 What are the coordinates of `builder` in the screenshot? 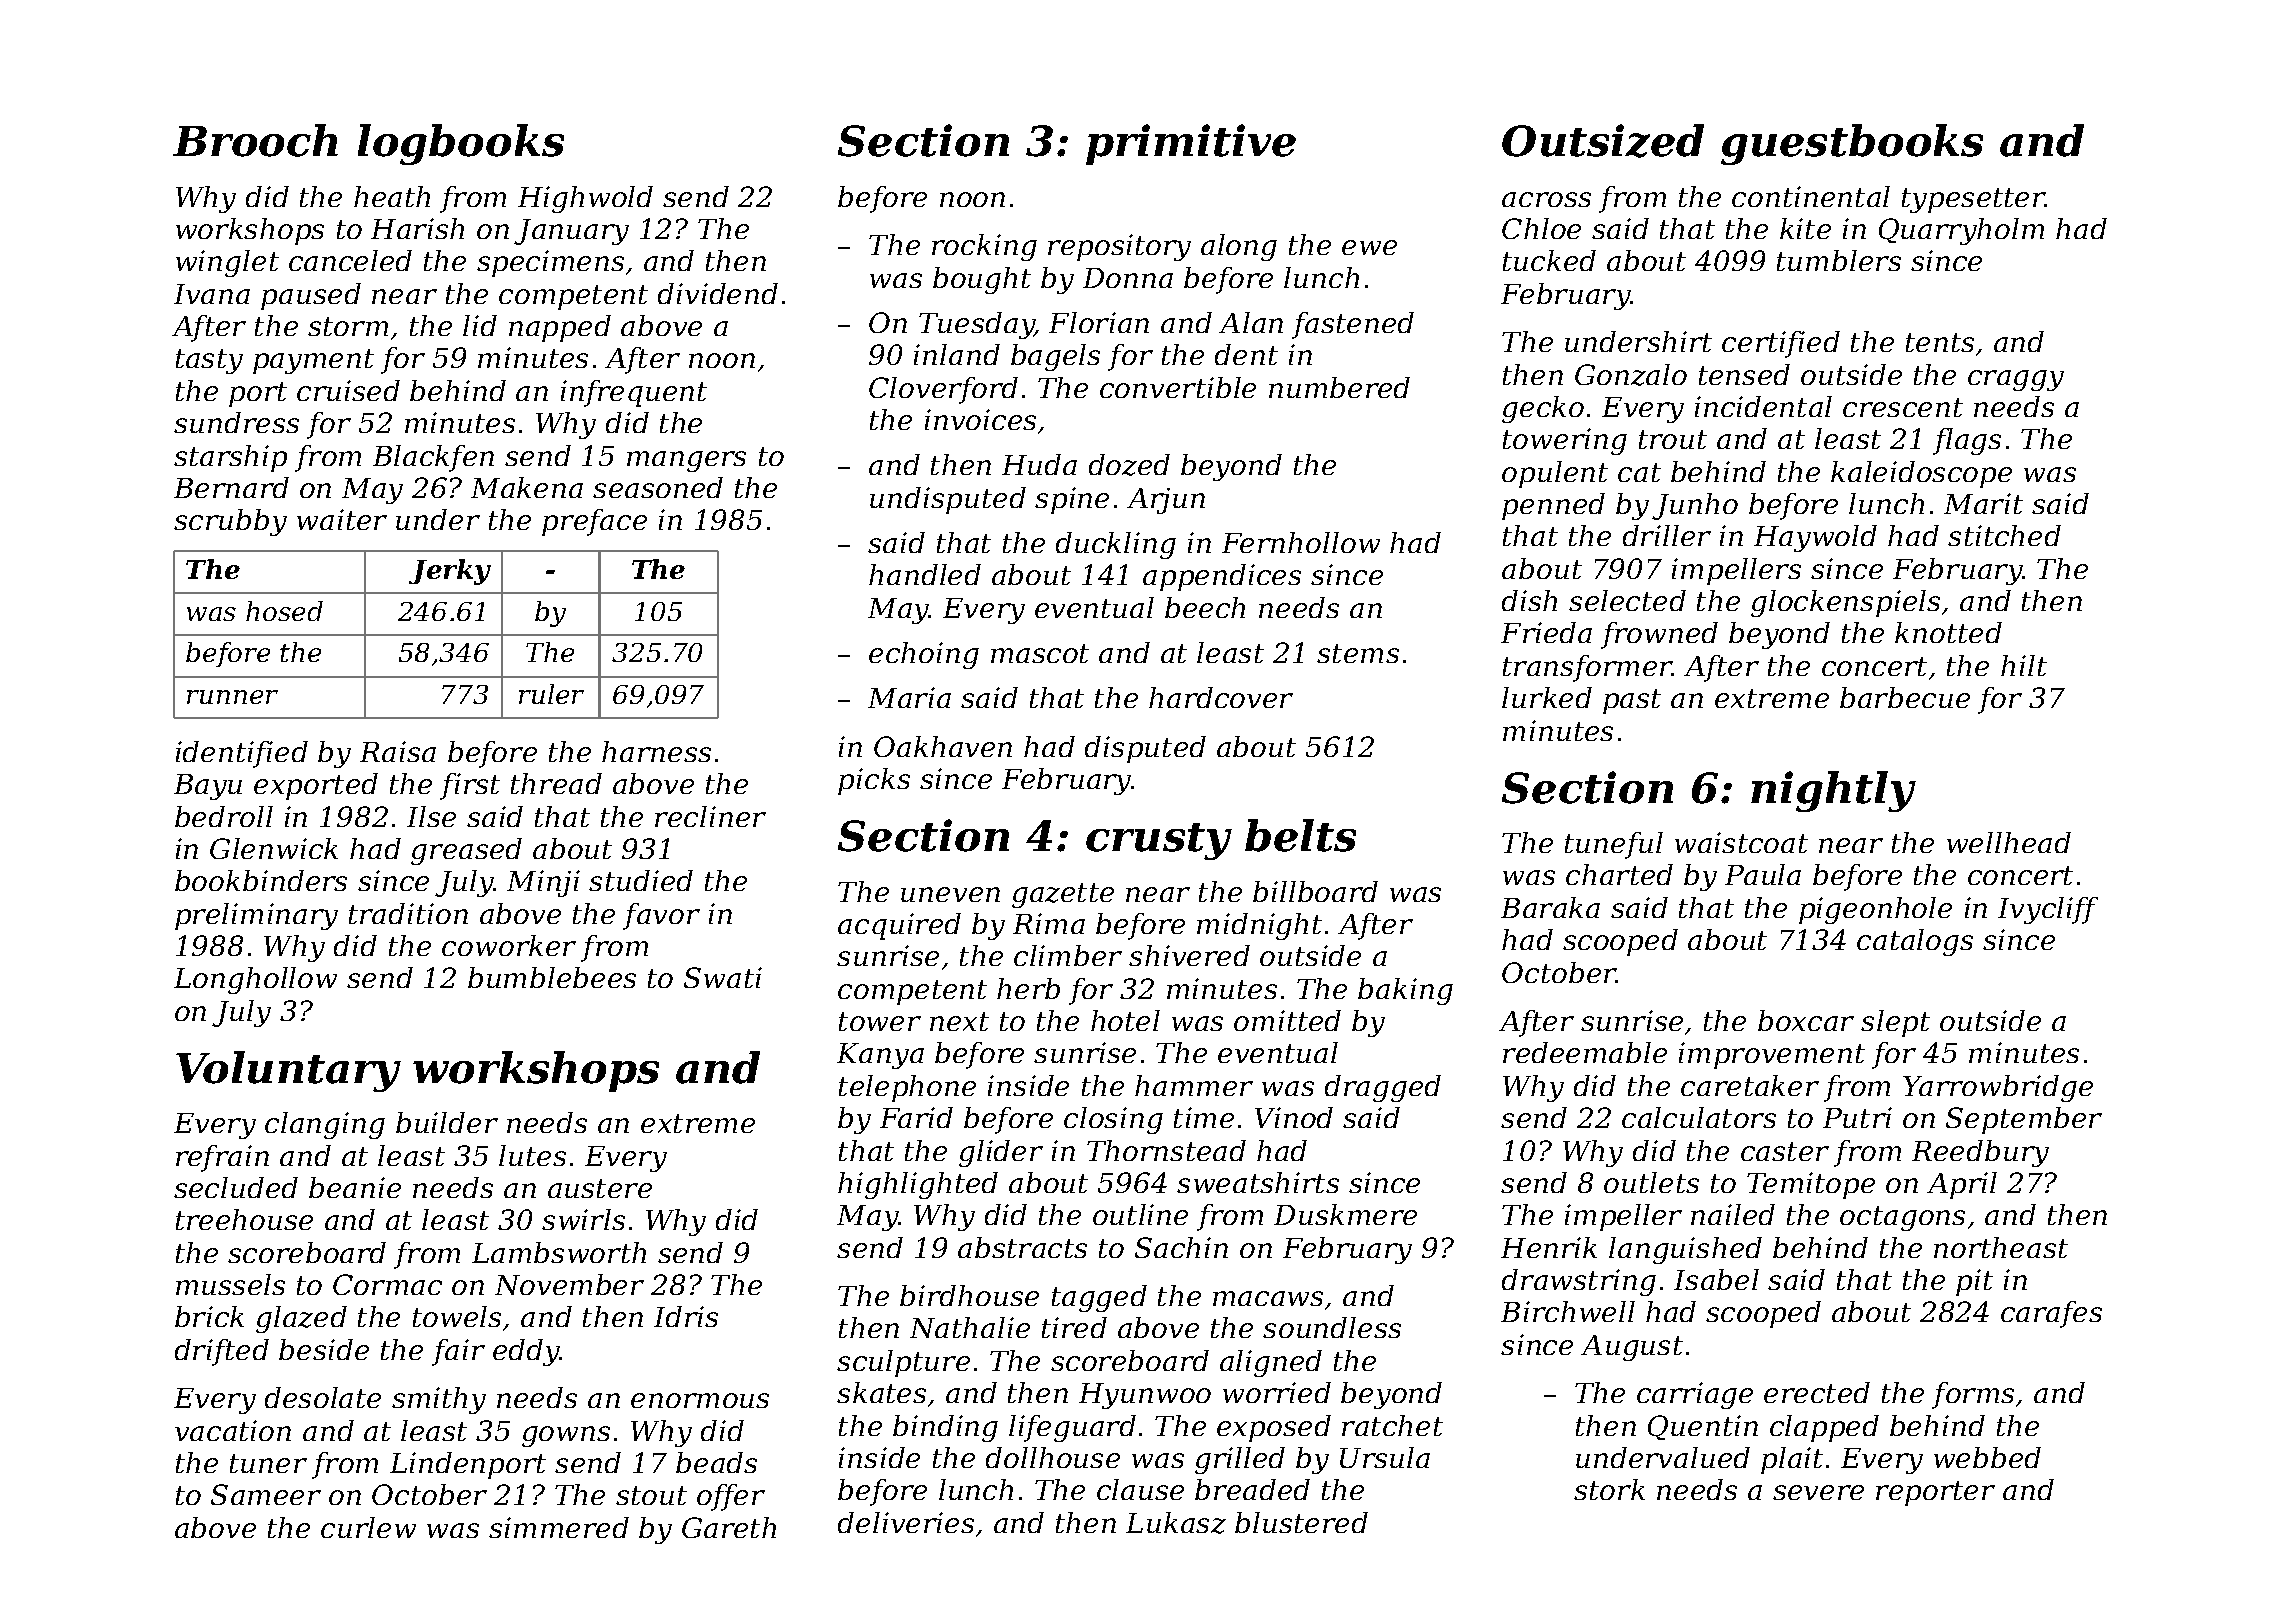 It's located at (447, 1122).
